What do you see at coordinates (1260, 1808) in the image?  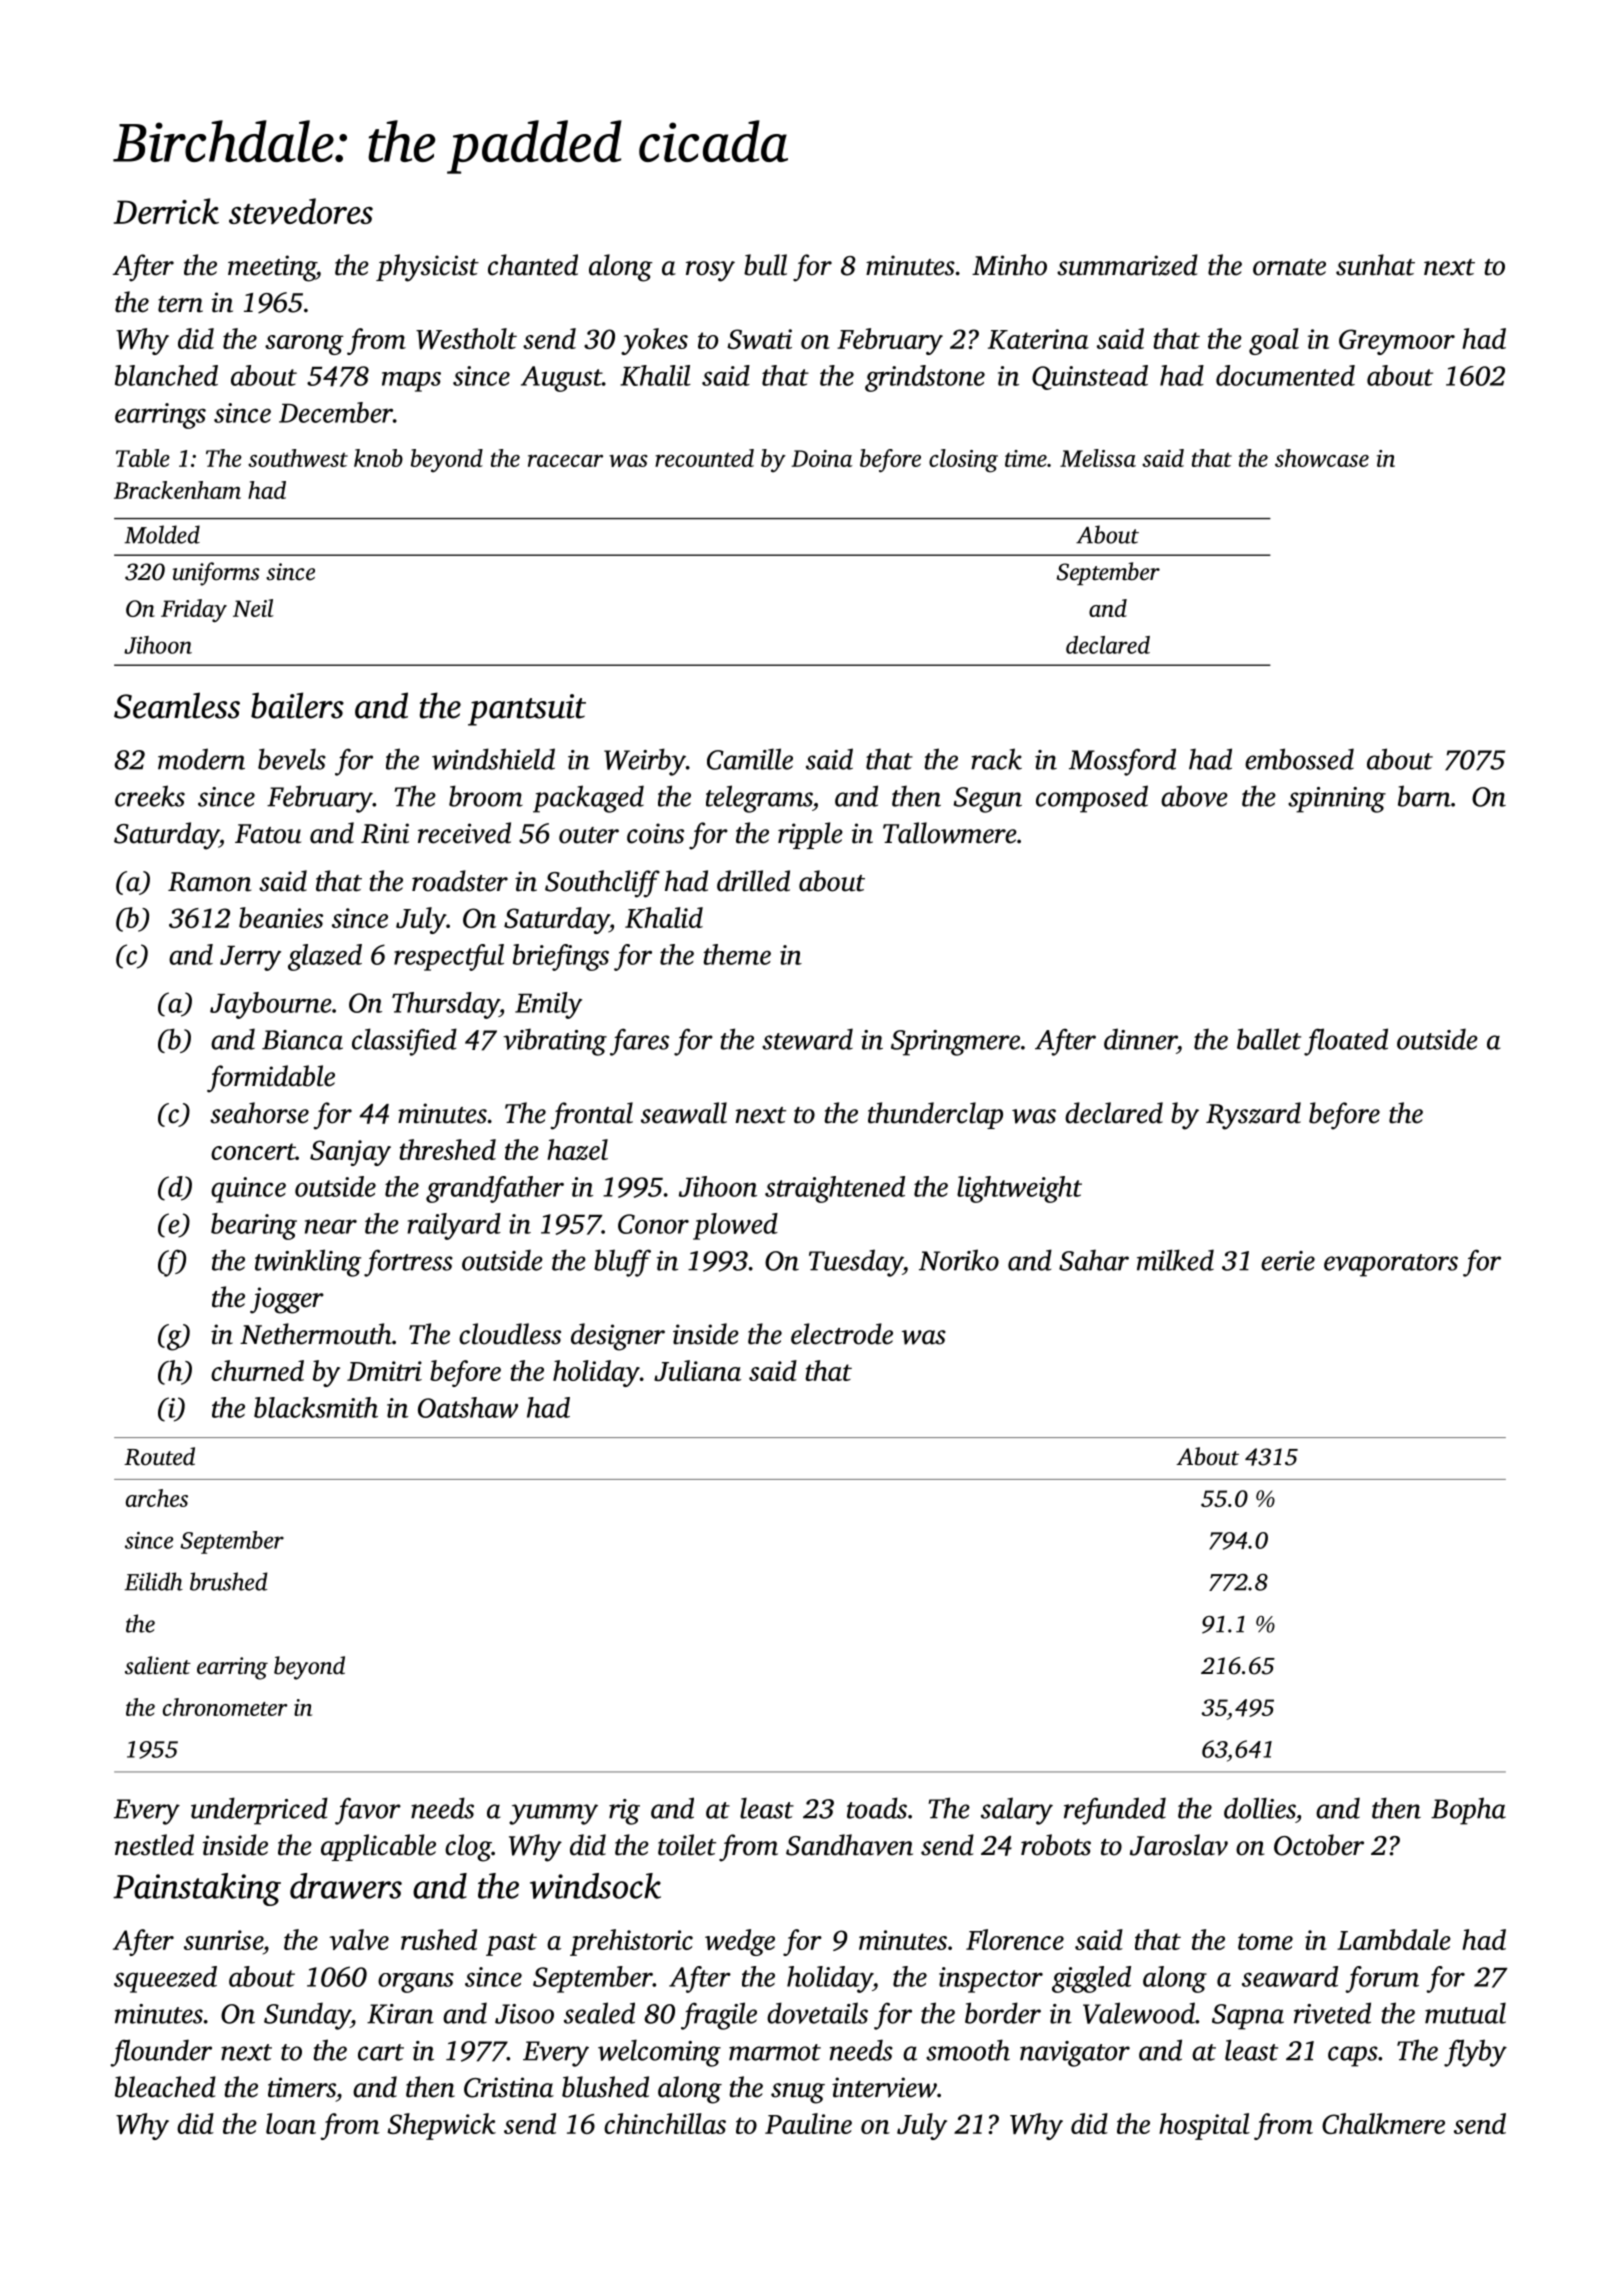 I see `dollies` at bounding box center [1260, 1808].
